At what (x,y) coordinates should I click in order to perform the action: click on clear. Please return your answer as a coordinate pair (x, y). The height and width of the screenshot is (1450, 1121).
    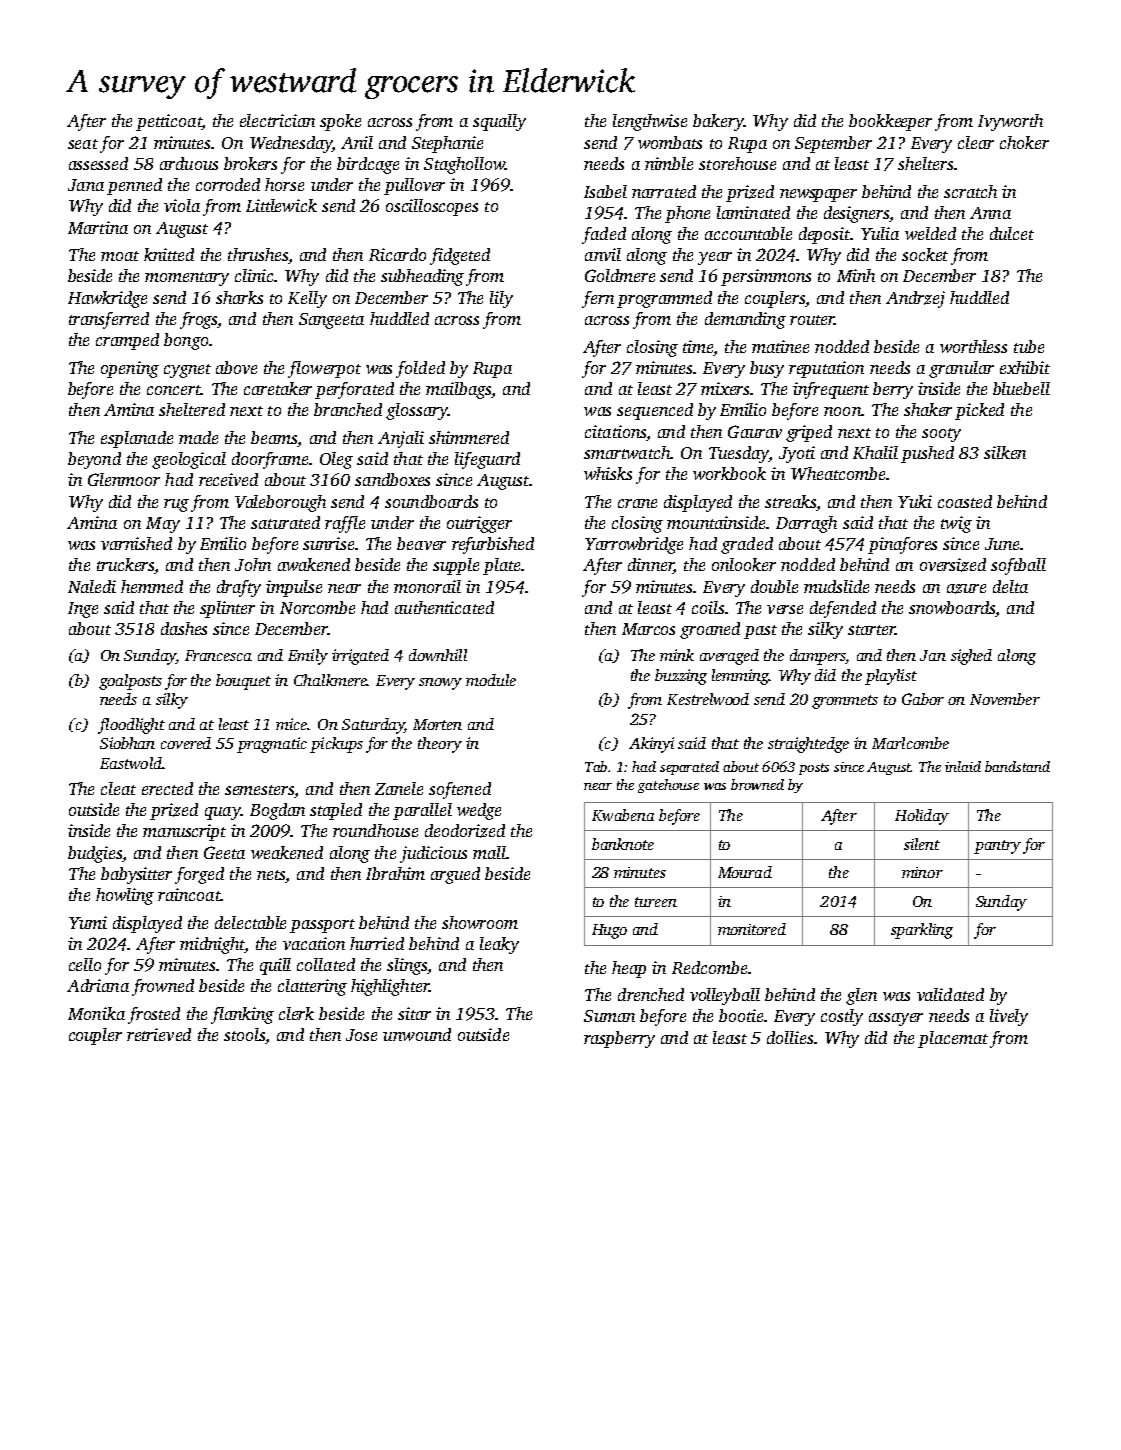
    Looking at the image, I should click on (976, 142).
